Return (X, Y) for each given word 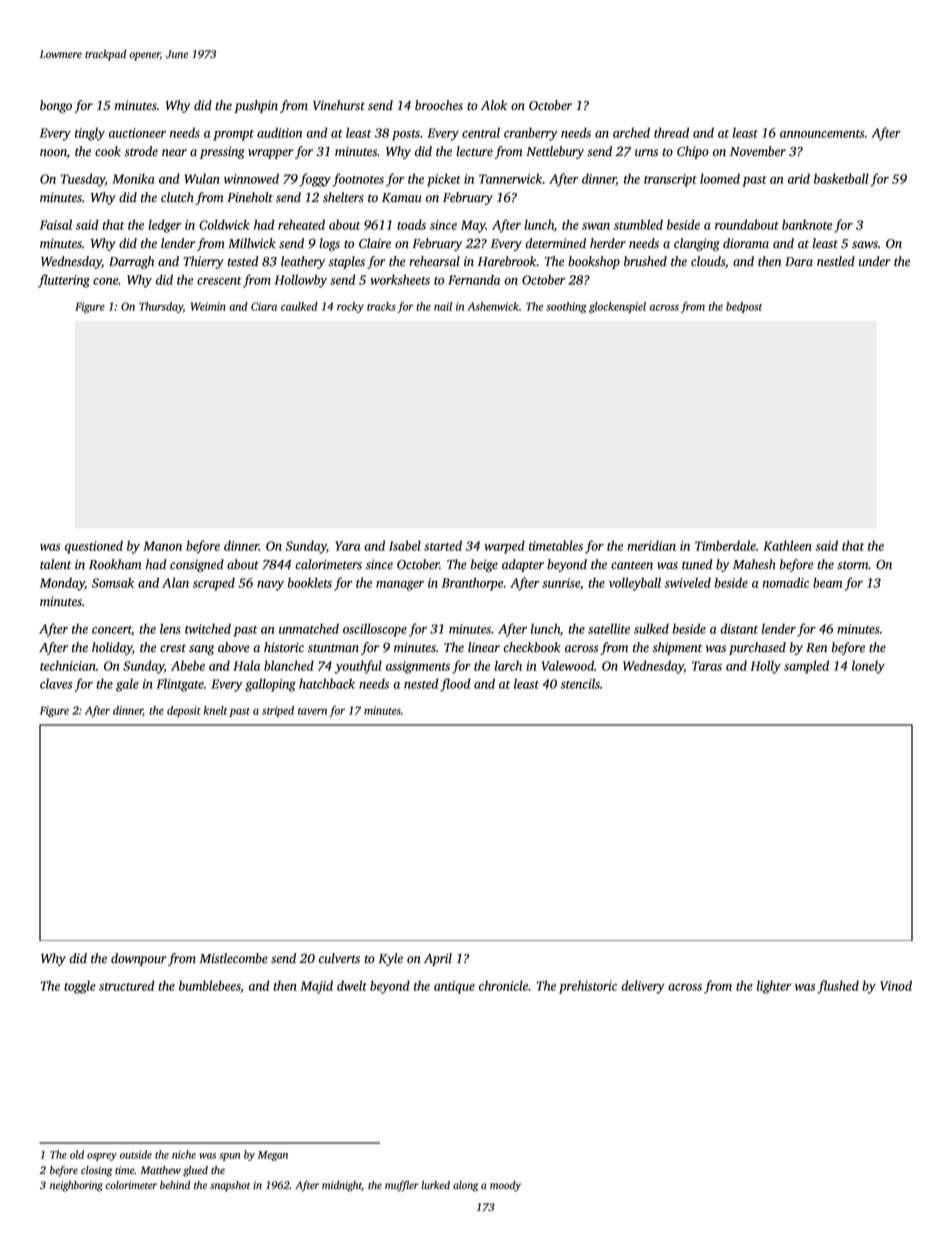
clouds (708, 261)
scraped (214, 584)
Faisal (56, 224)
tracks (381, 306)
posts (406, 135)
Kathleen (787, 545)
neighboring (76, 1186)
